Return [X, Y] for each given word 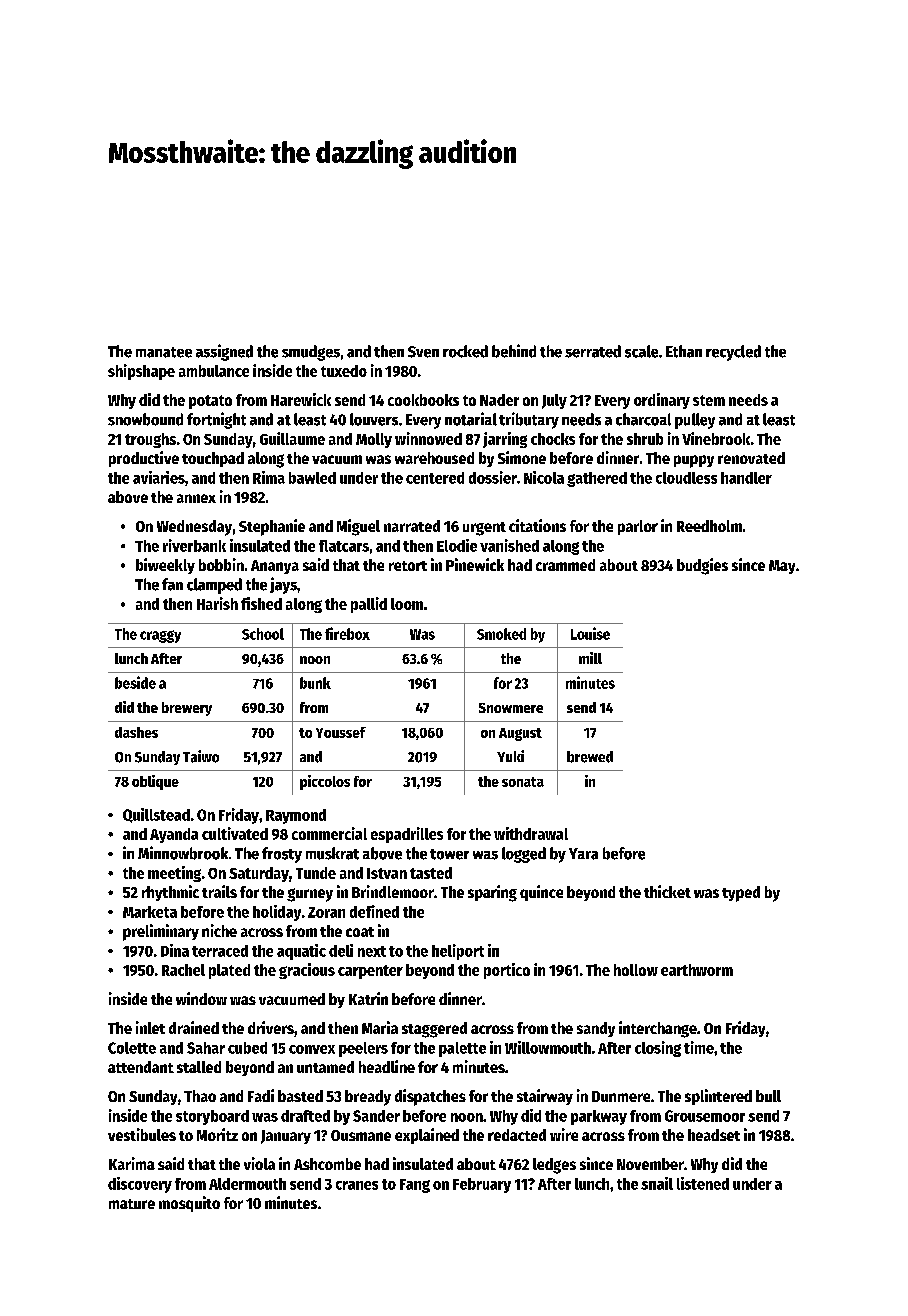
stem [709, 400]
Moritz [217, 1134]
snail [657, 1183]
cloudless [686, 478]
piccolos [325, 782]
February [482, 1185]
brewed [590, 757]
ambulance [214, 371]
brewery [187, 709]
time [699, 1047]
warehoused [434, 458]
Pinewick [475, 564]
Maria [380, 1027]
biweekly [165, 566]
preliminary [161, 932]
